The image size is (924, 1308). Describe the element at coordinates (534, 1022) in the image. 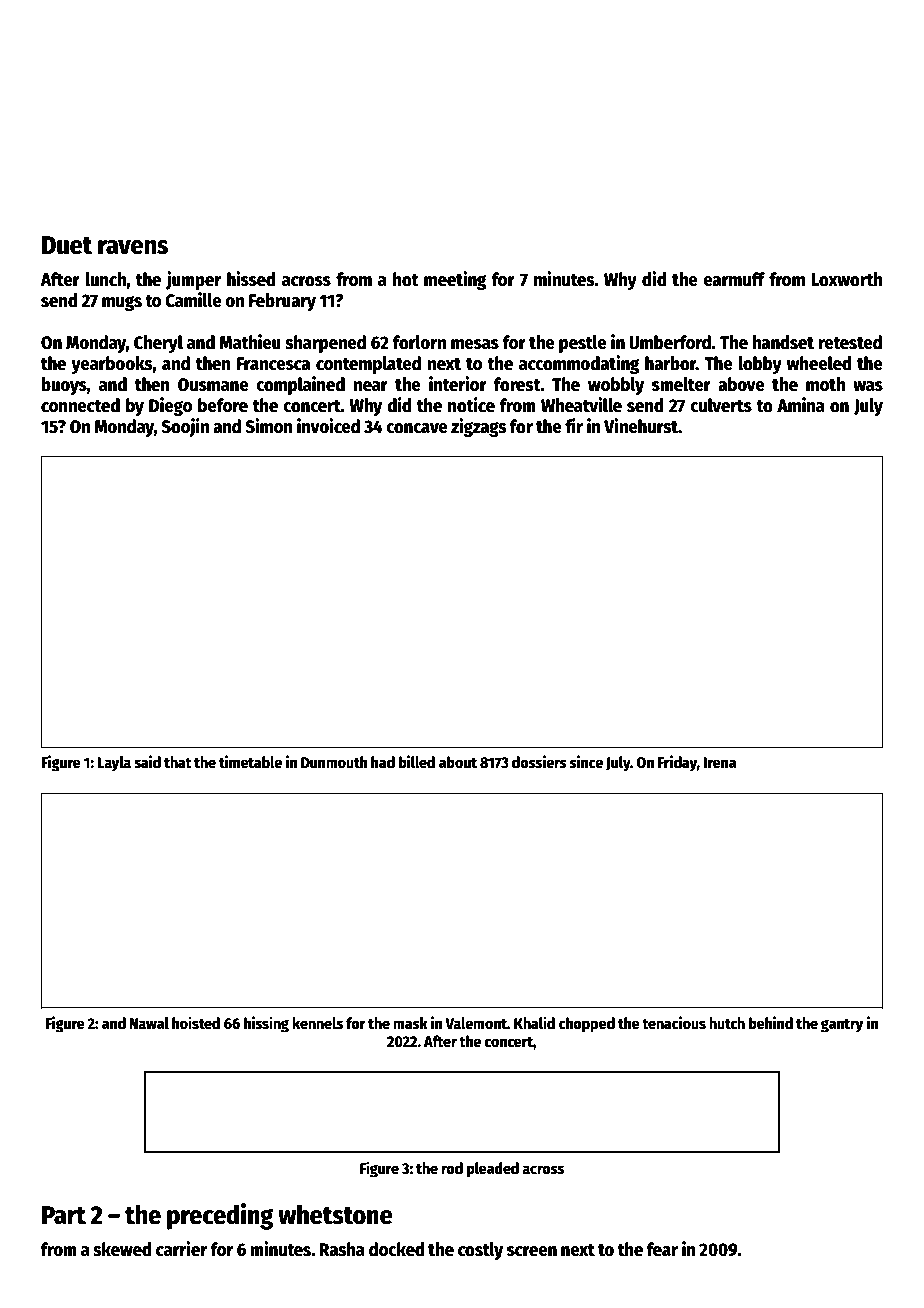

I see `Khalid` at that location.
